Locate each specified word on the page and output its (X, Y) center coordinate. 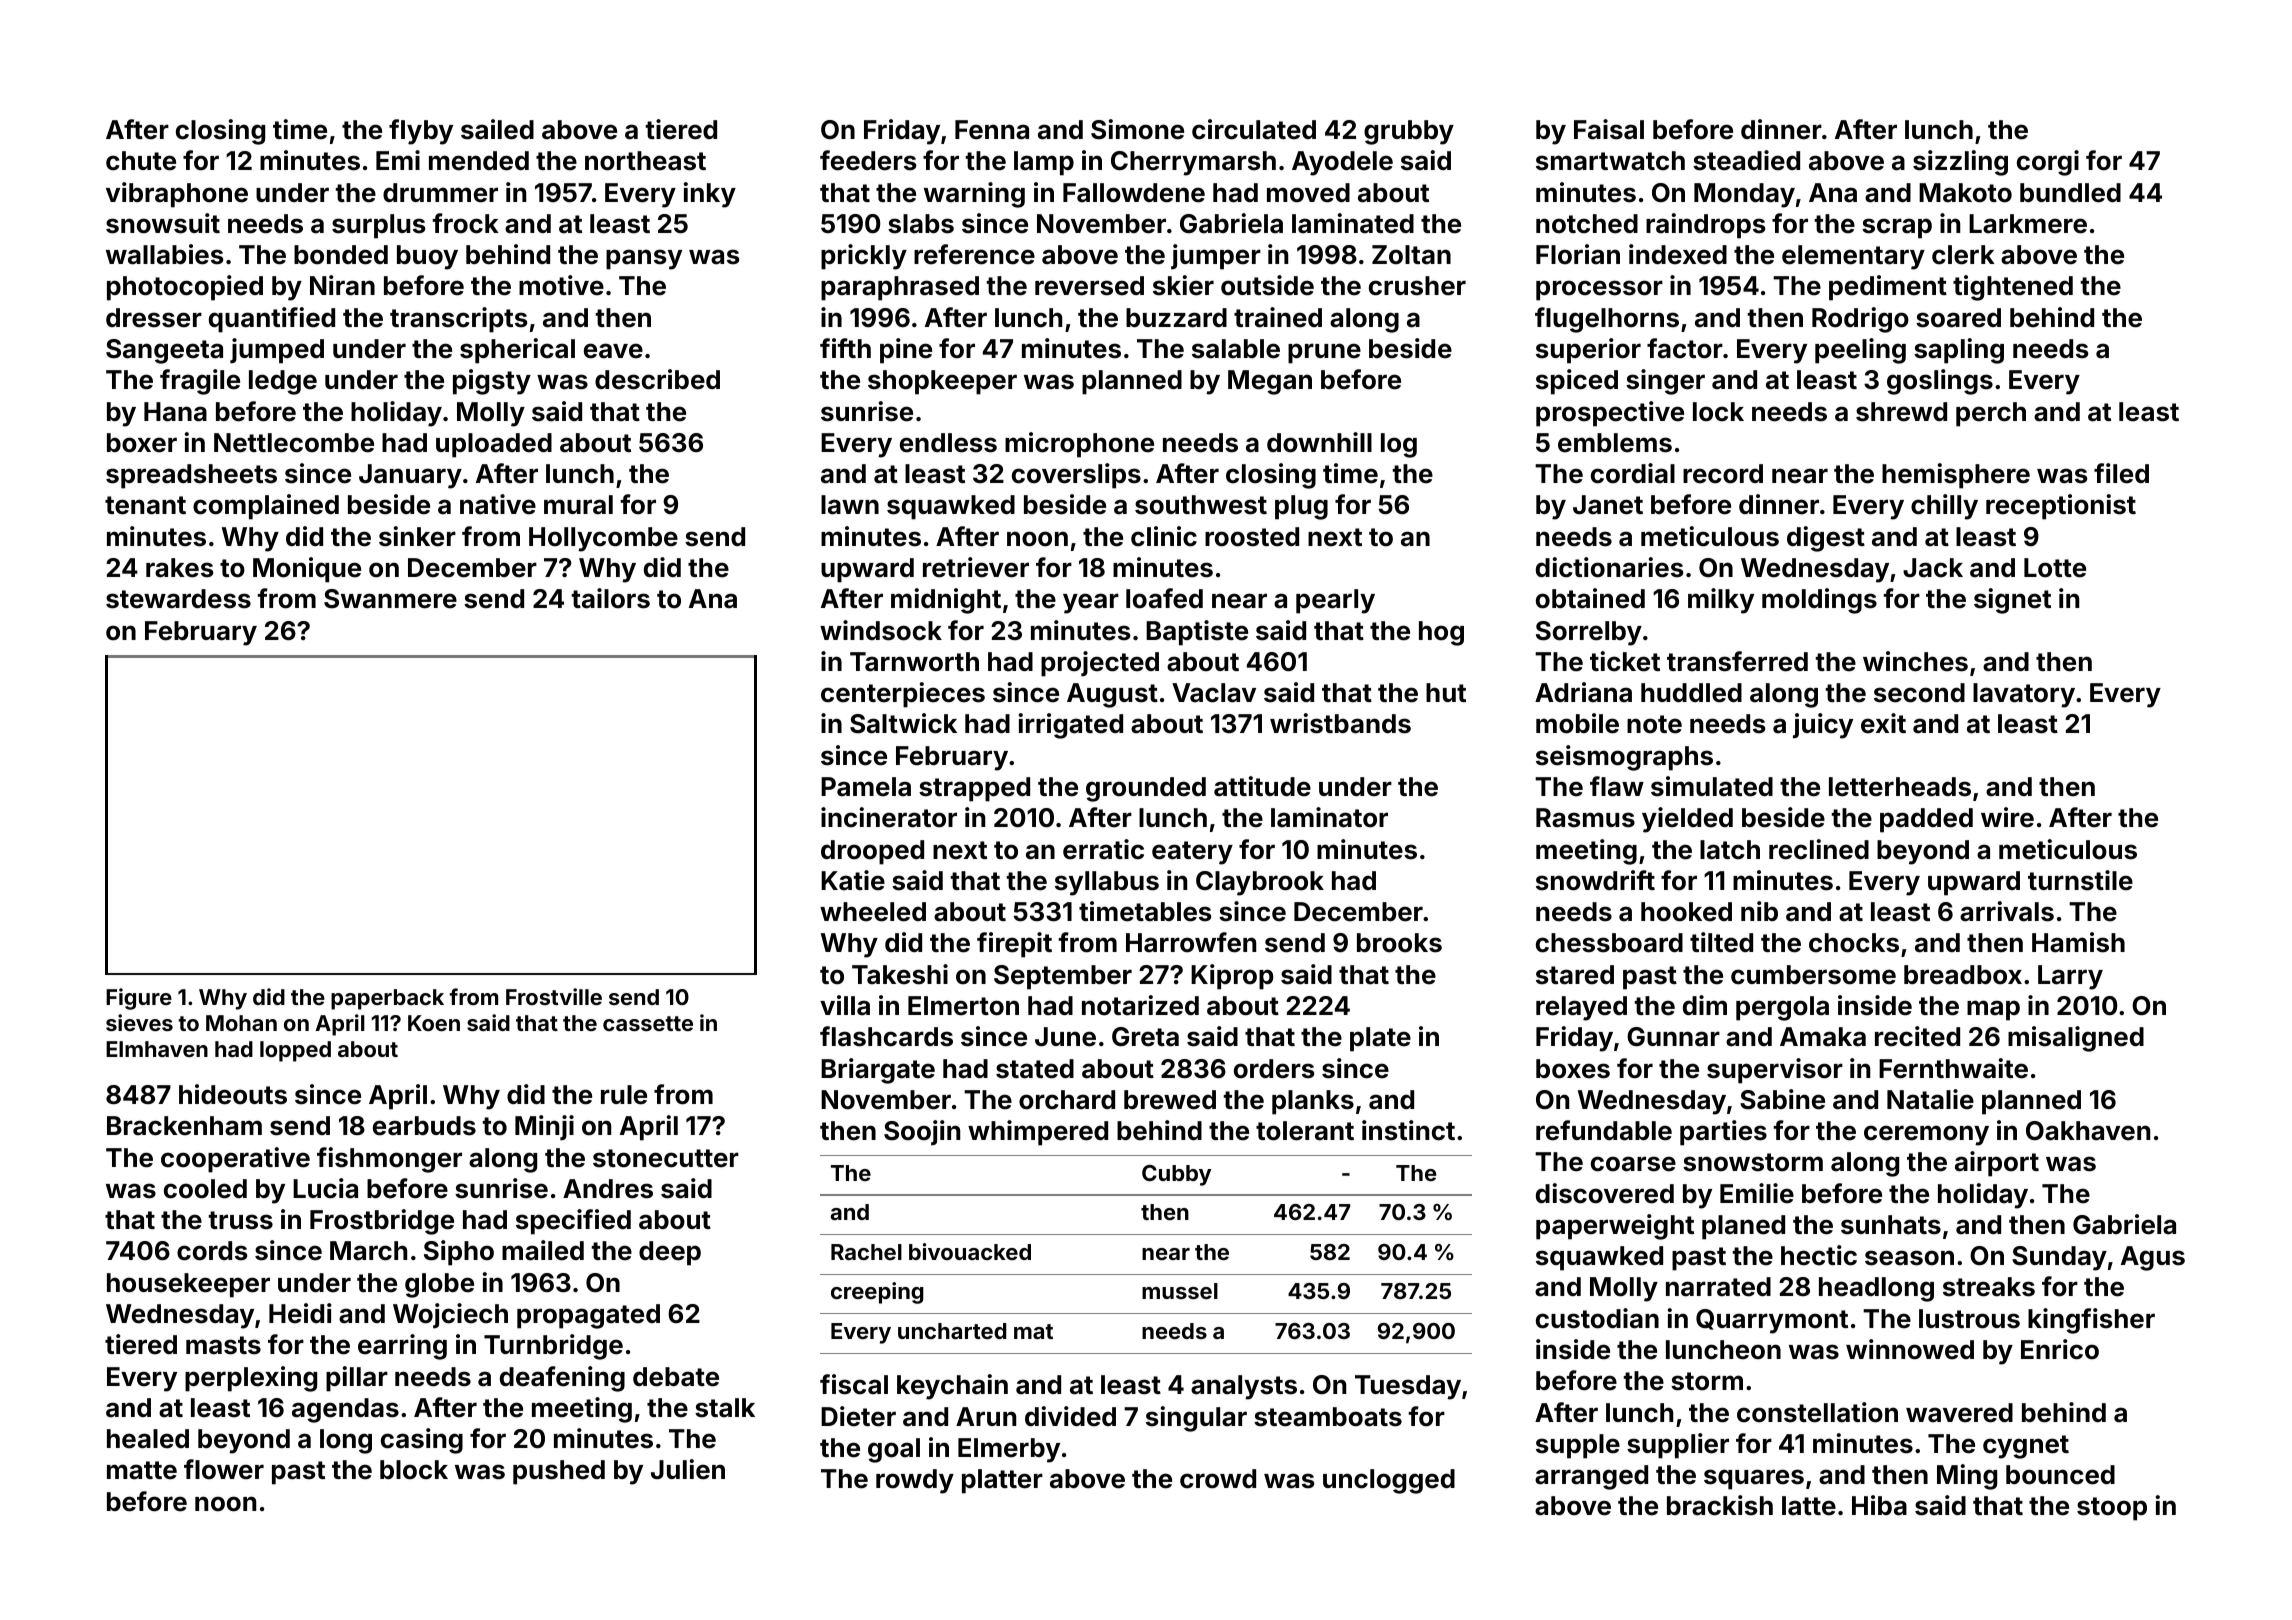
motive (561, 285)
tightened (2013, 288)
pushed (559, 1472)
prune (1324, 353)
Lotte (2055, 568)
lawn (850, 505)
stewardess (178, 599)
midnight (946, 601)
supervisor (1775, 1071)
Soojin (922, 1133)
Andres (608, 1189)
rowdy (915, 1481)
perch (1991, 414)
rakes (180, 568)
